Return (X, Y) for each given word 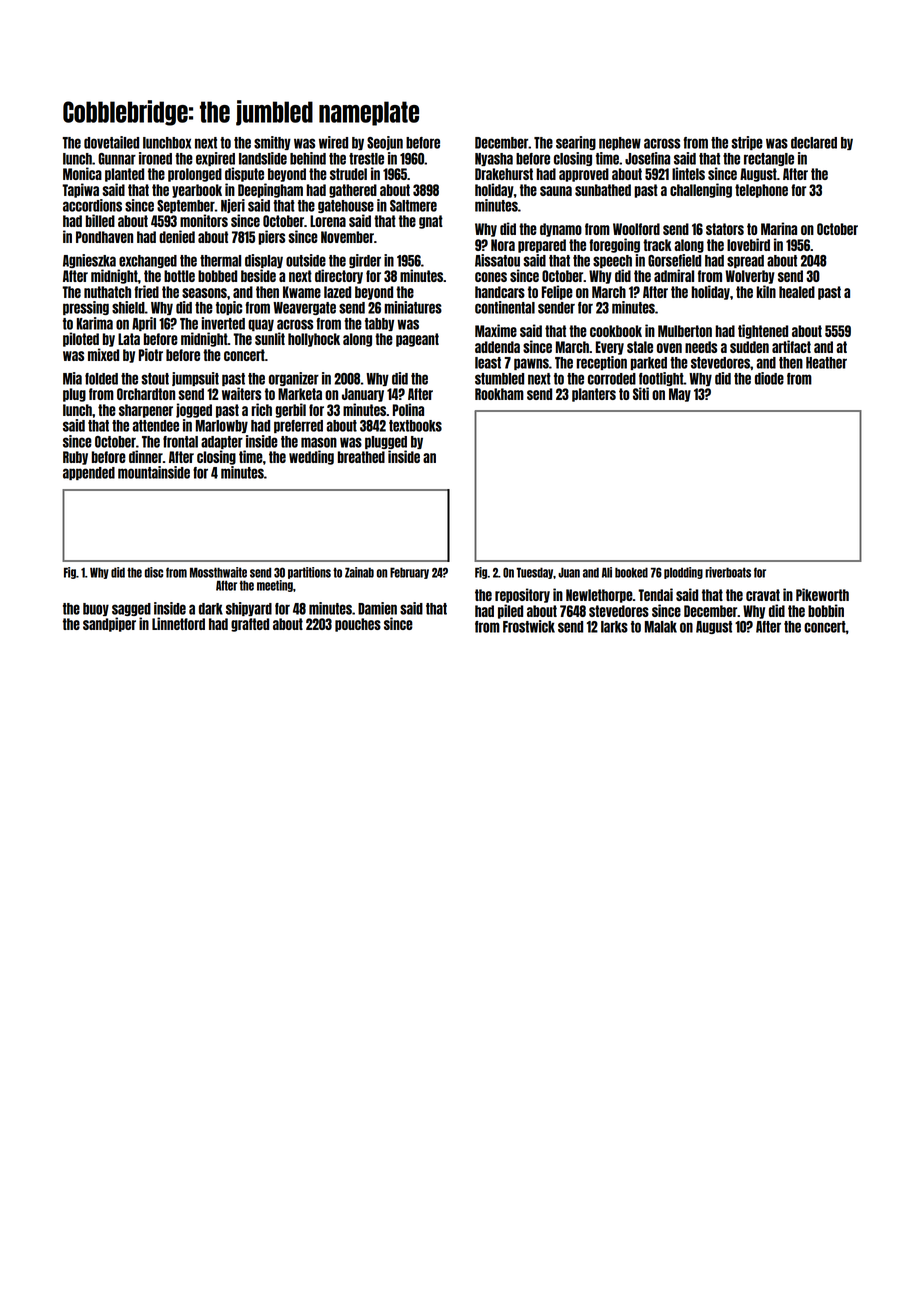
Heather (826, 363)
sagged (131, 609)
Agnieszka (89, 261)
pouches (358, 625)
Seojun (385, 143)
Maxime (496, 330)
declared (814, 143)
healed (797, 292)
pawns (531, 364)
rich (261, 409)
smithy (272, 143)
